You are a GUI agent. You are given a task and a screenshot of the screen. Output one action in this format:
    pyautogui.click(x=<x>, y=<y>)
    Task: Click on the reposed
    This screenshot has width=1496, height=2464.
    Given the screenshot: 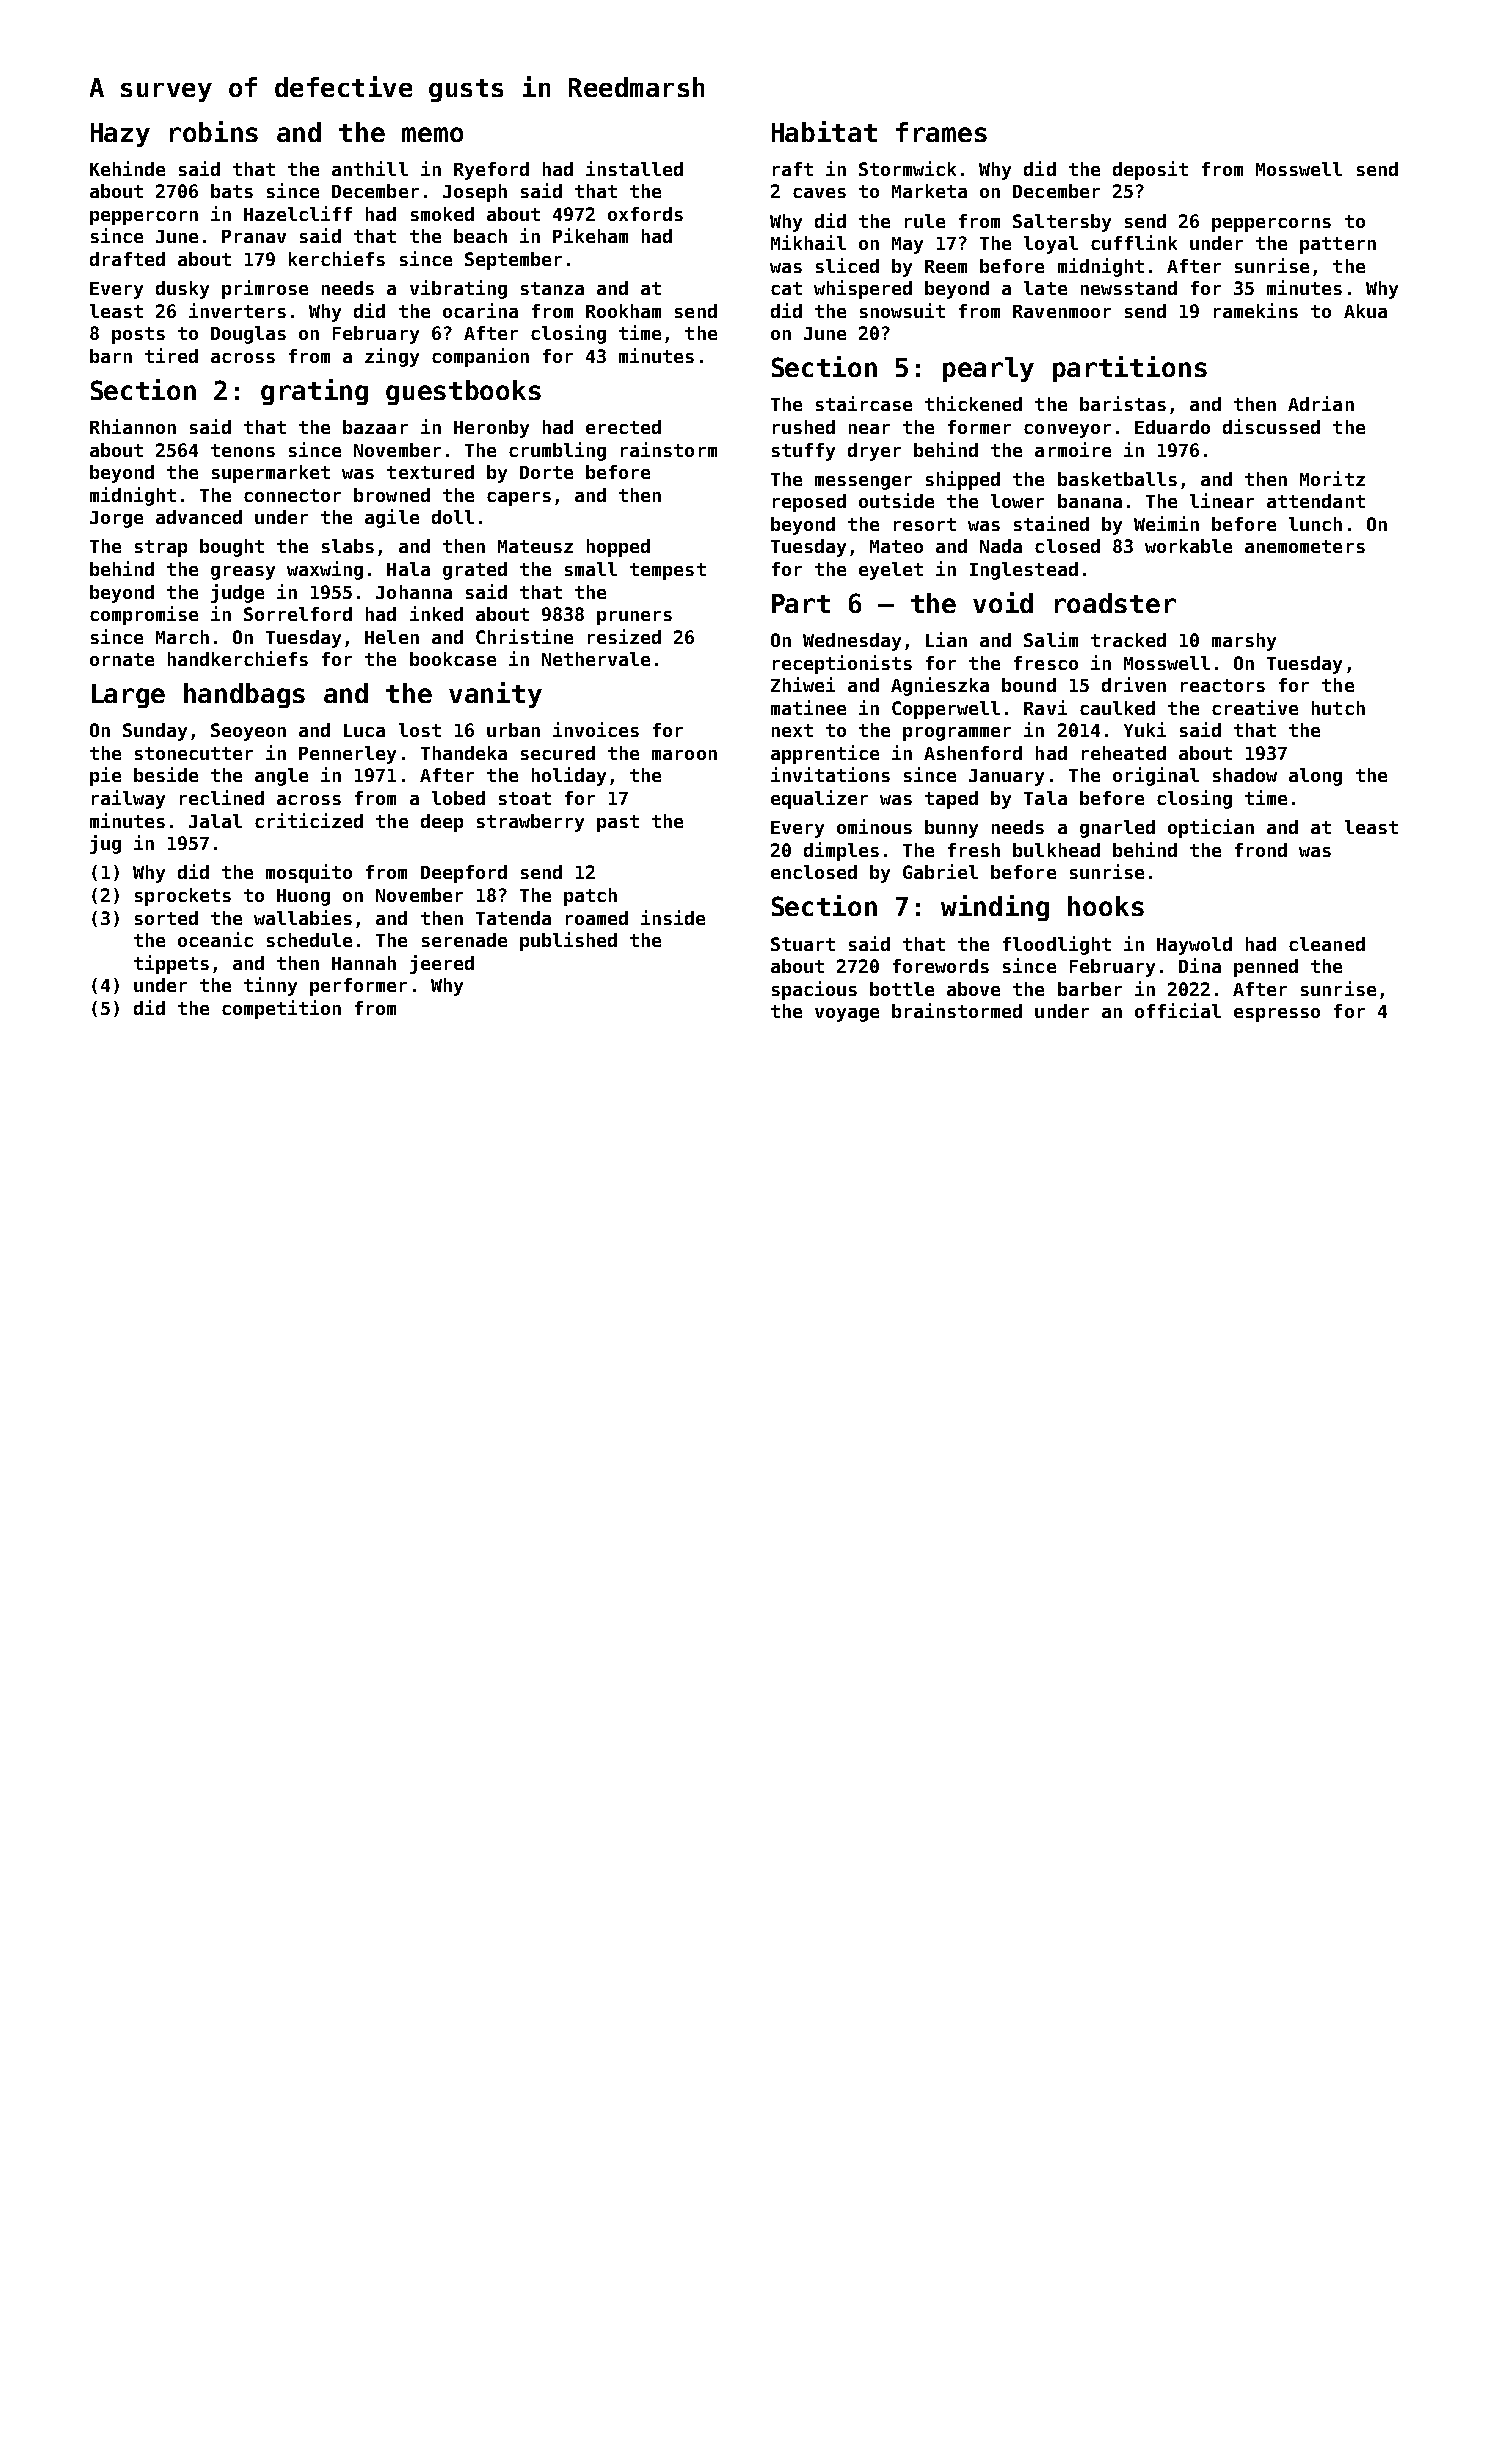 What is the action you would take?
    pyautogui.click(x=809, y=503)
